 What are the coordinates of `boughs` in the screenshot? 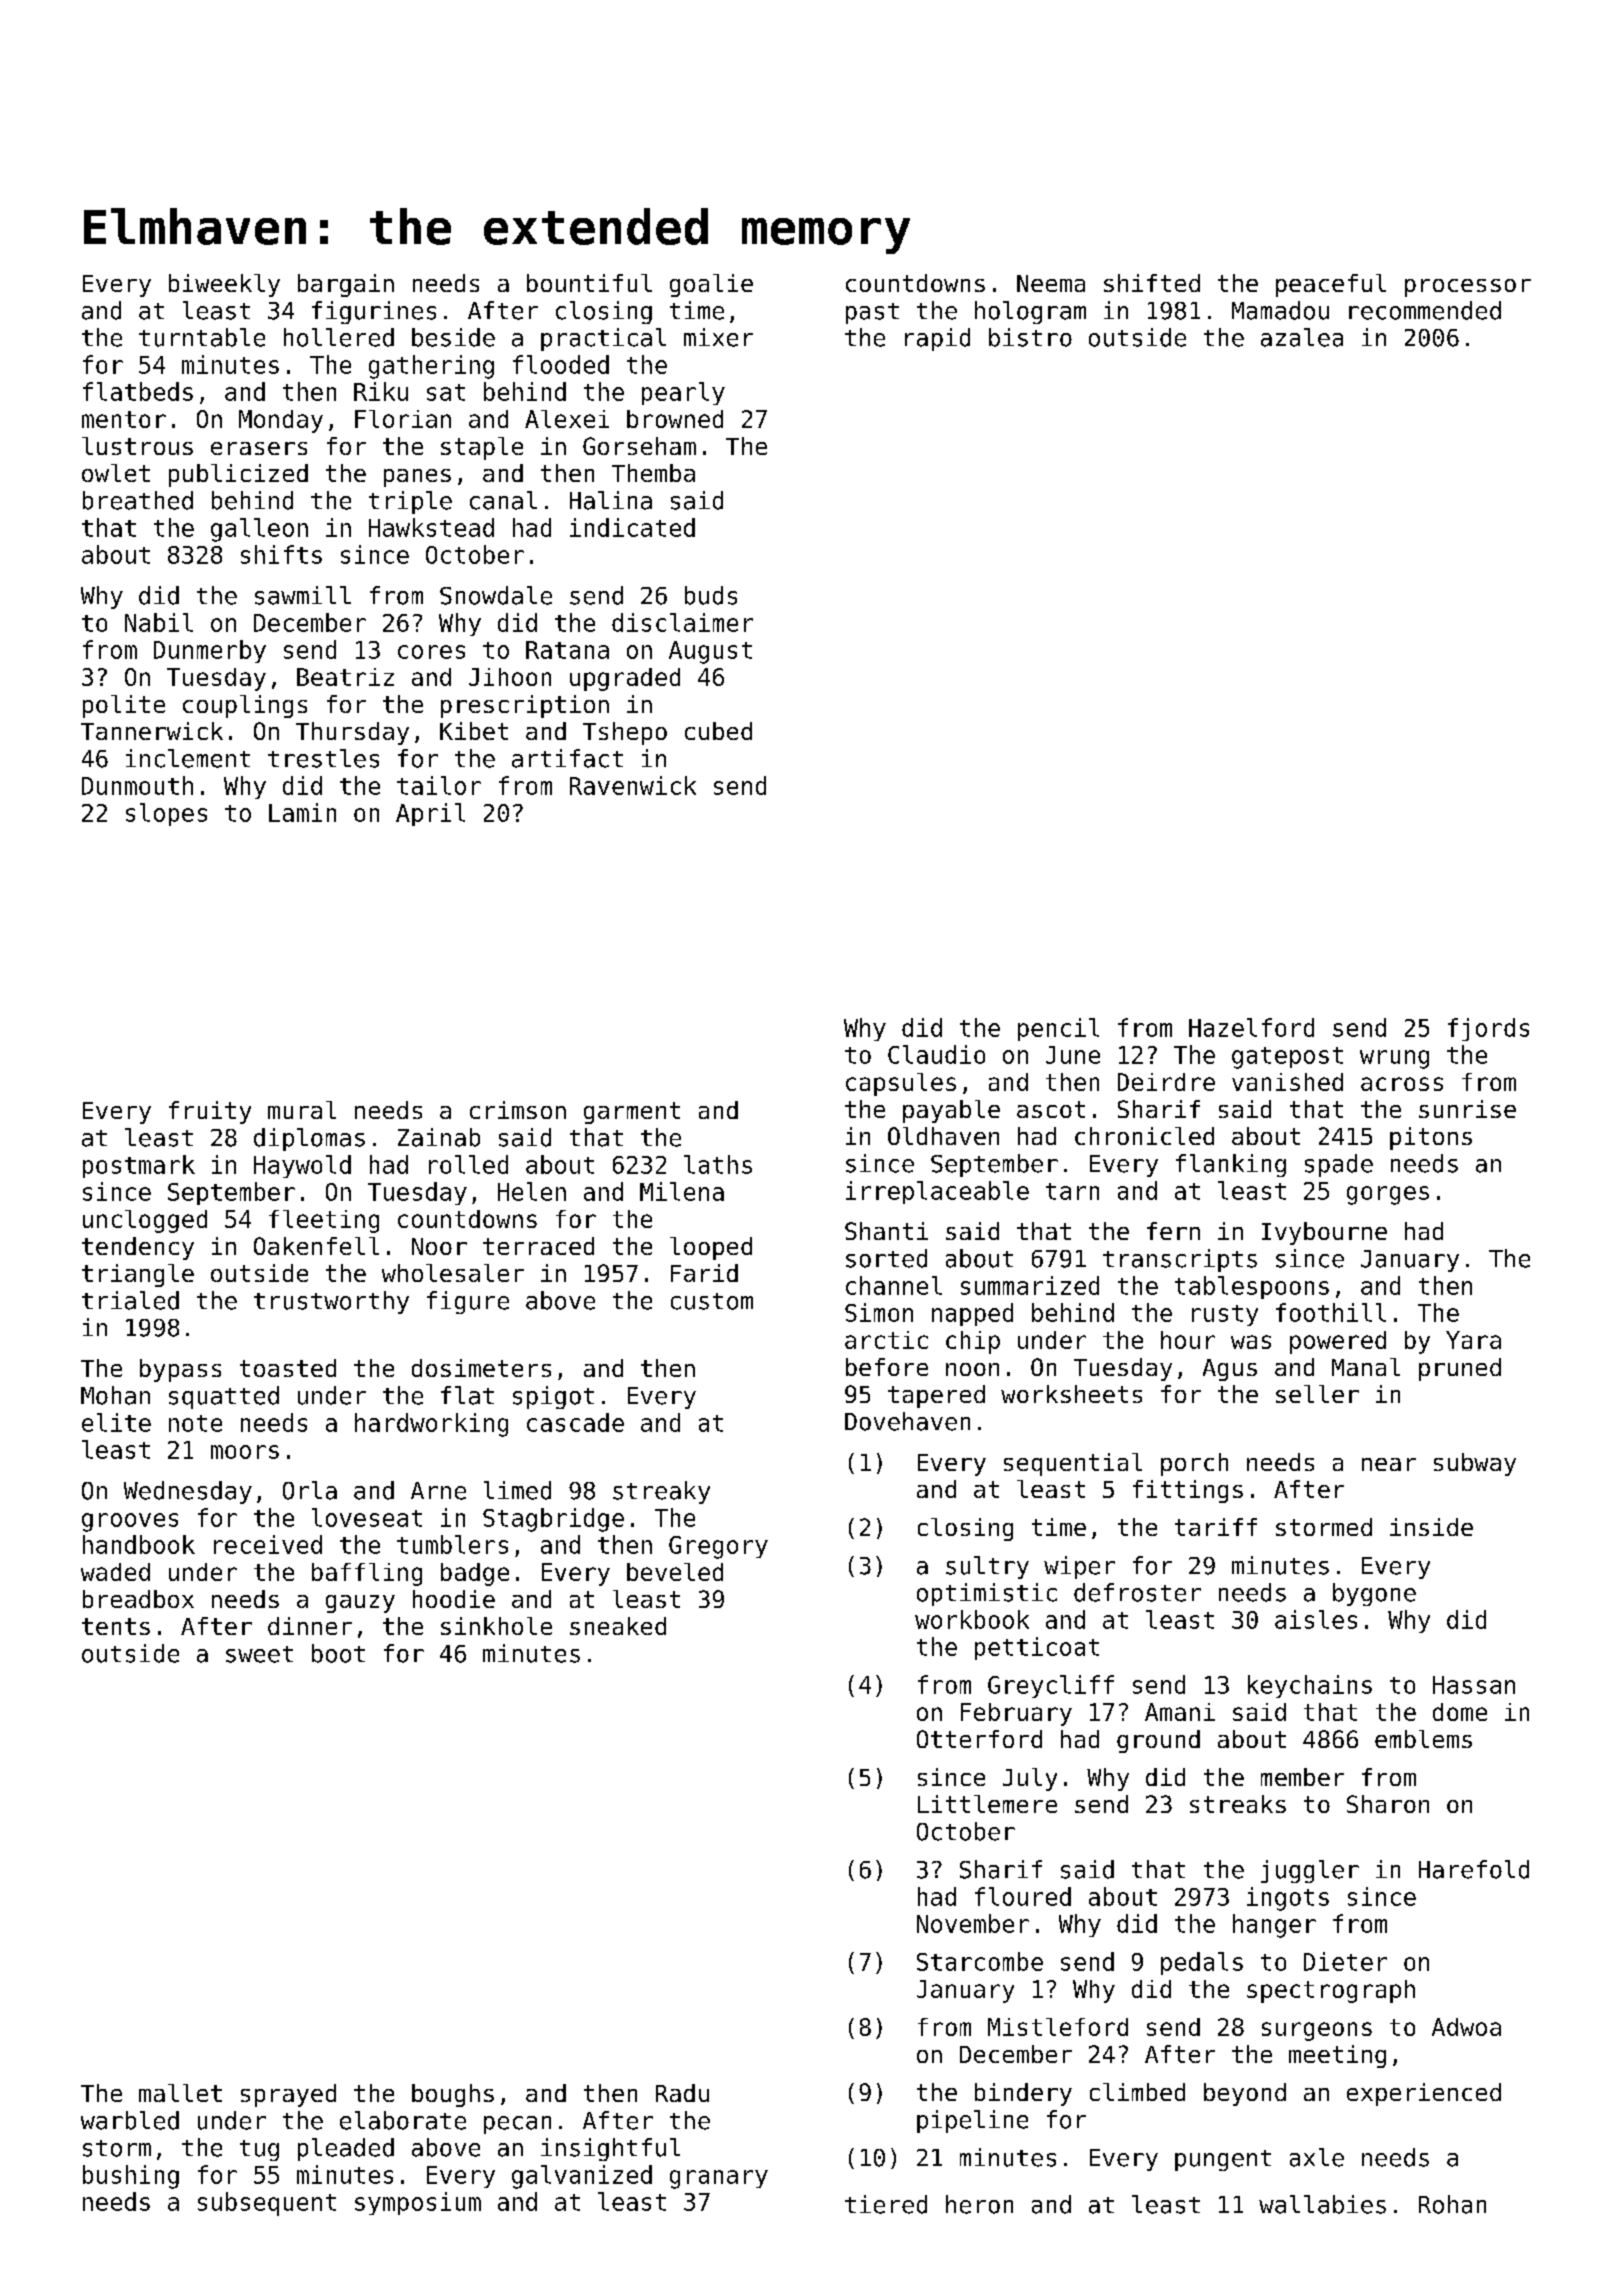 It's located at (453, 2095).
